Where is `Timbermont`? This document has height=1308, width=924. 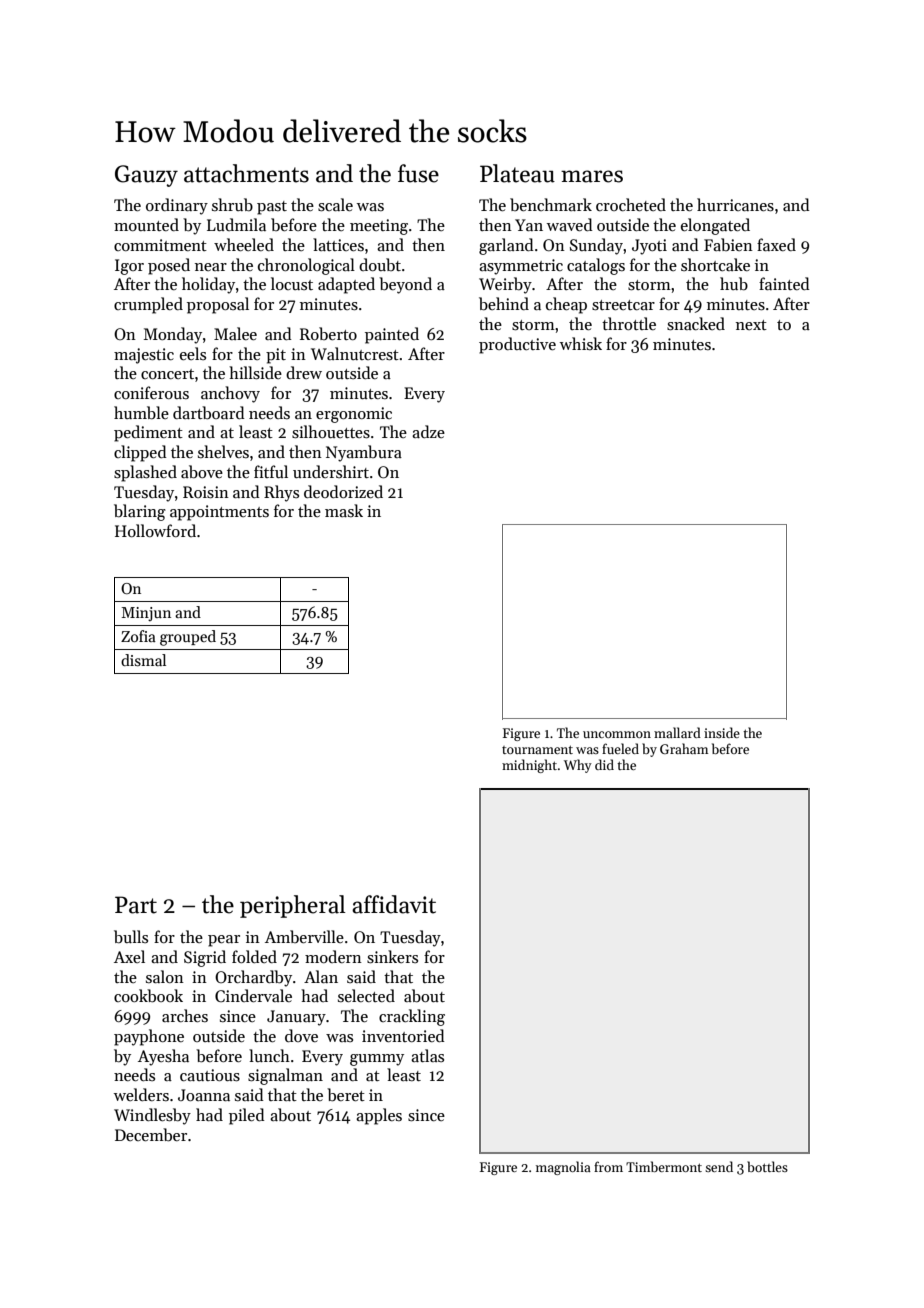
Timbermont is located at coordinates (664, 1166).
